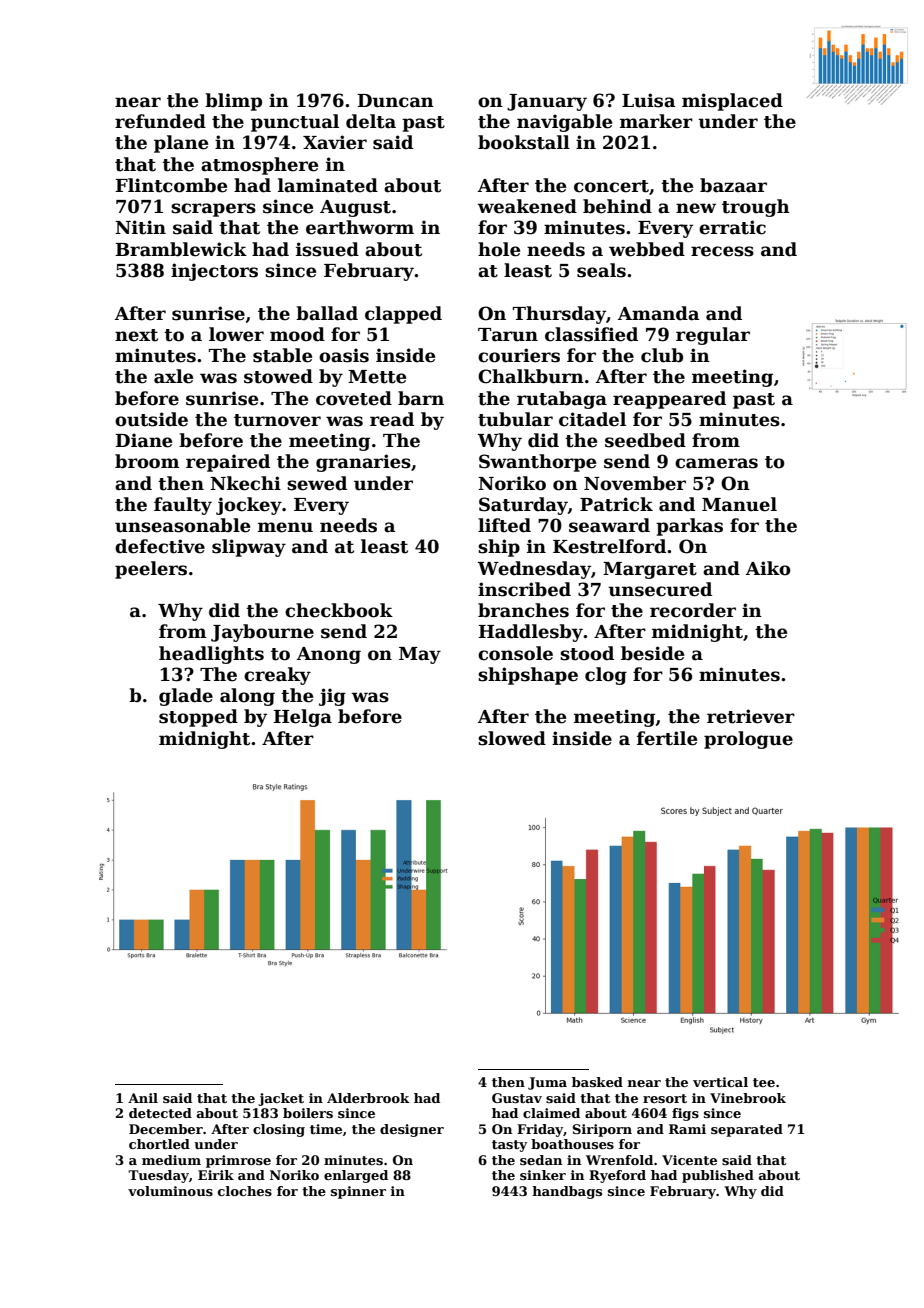  Describe the element at coordinates (732, 102) in the screenshot. I see `misplaced` at that location.
